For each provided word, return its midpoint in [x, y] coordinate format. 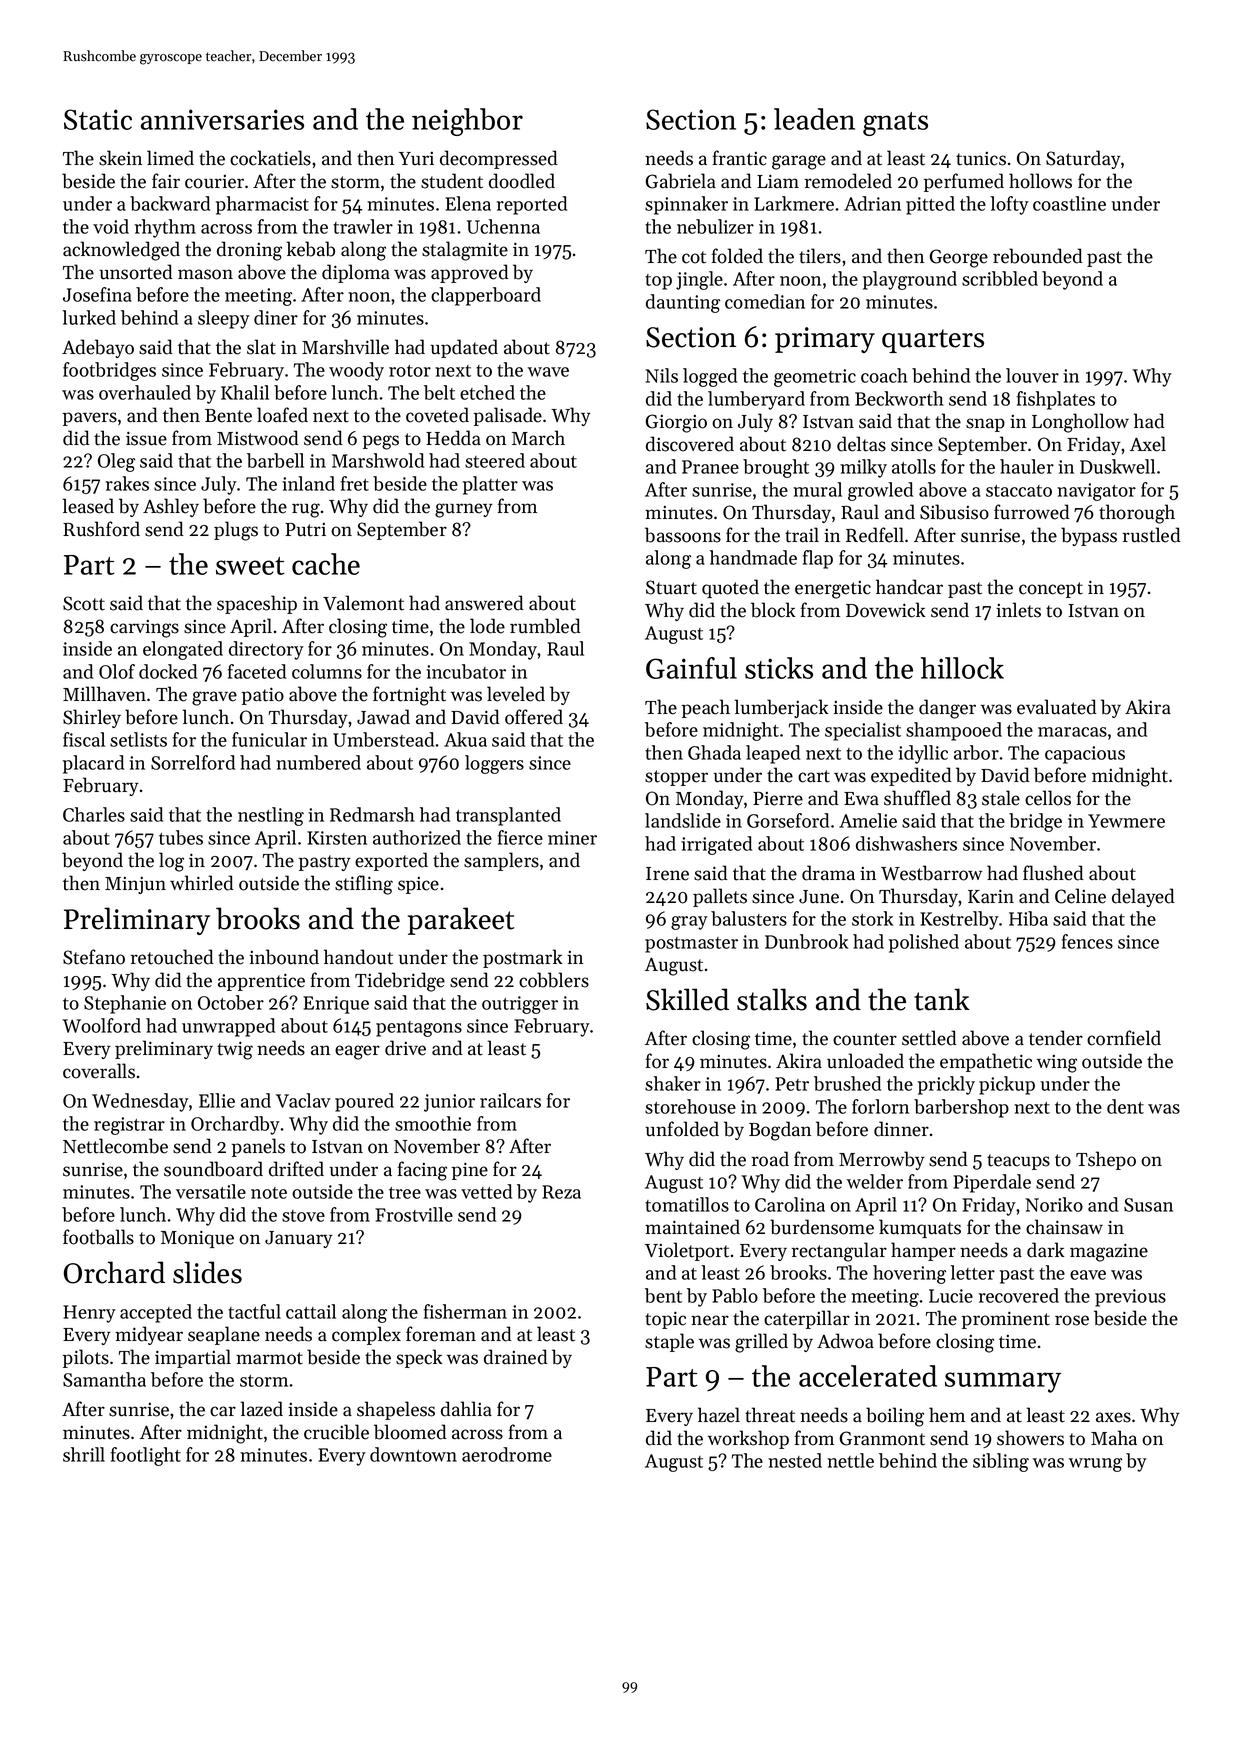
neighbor [467, 122]
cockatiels [270, 158]
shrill [84, 1454]
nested [795, 1460]
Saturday [1083, 159]
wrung [1095, 1465]
